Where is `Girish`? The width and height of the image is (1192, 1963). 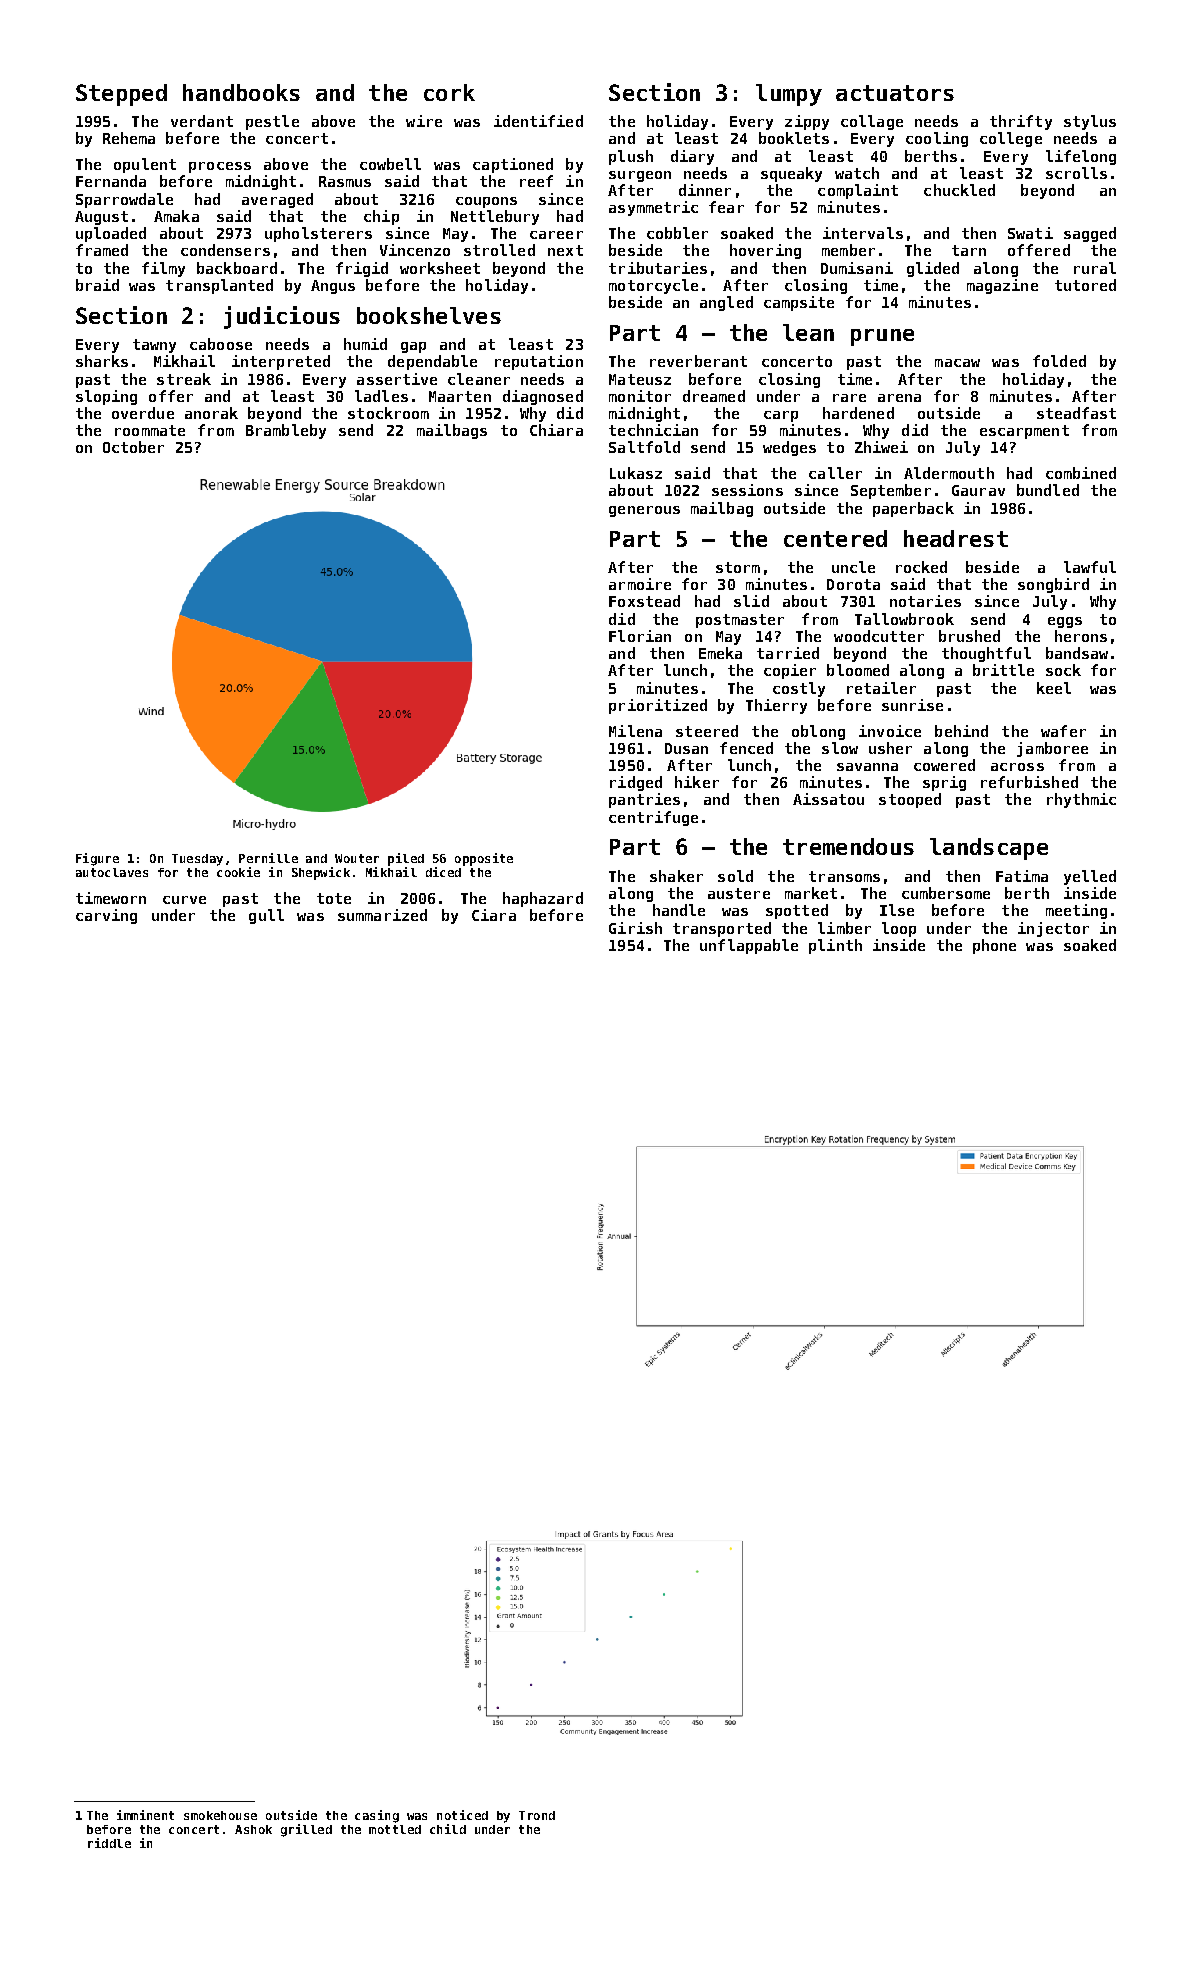 Girish is located at coordinates (635, 928).
